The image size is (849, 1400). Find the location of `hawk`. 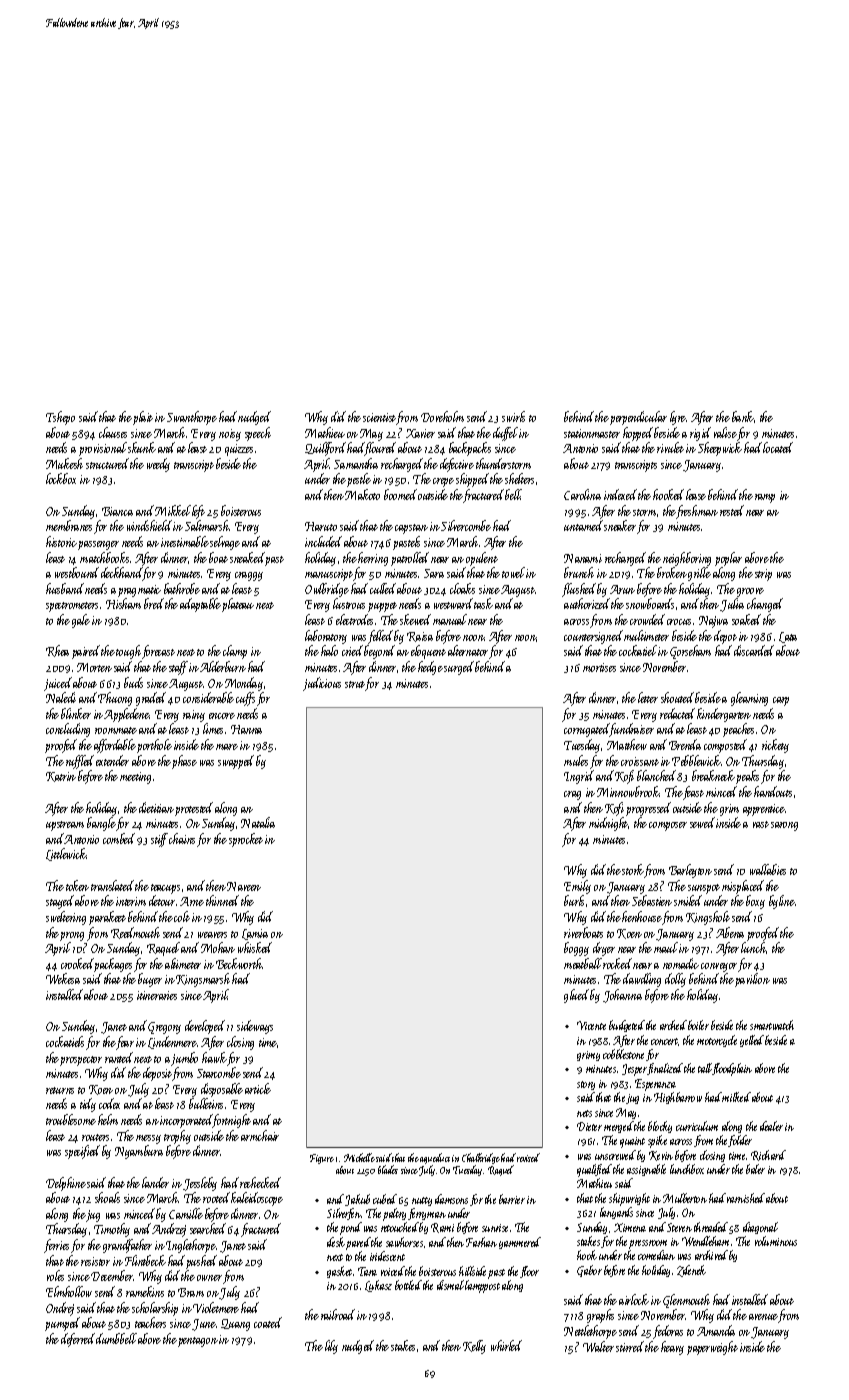

hawk is located at coordinates (214, 1057).
